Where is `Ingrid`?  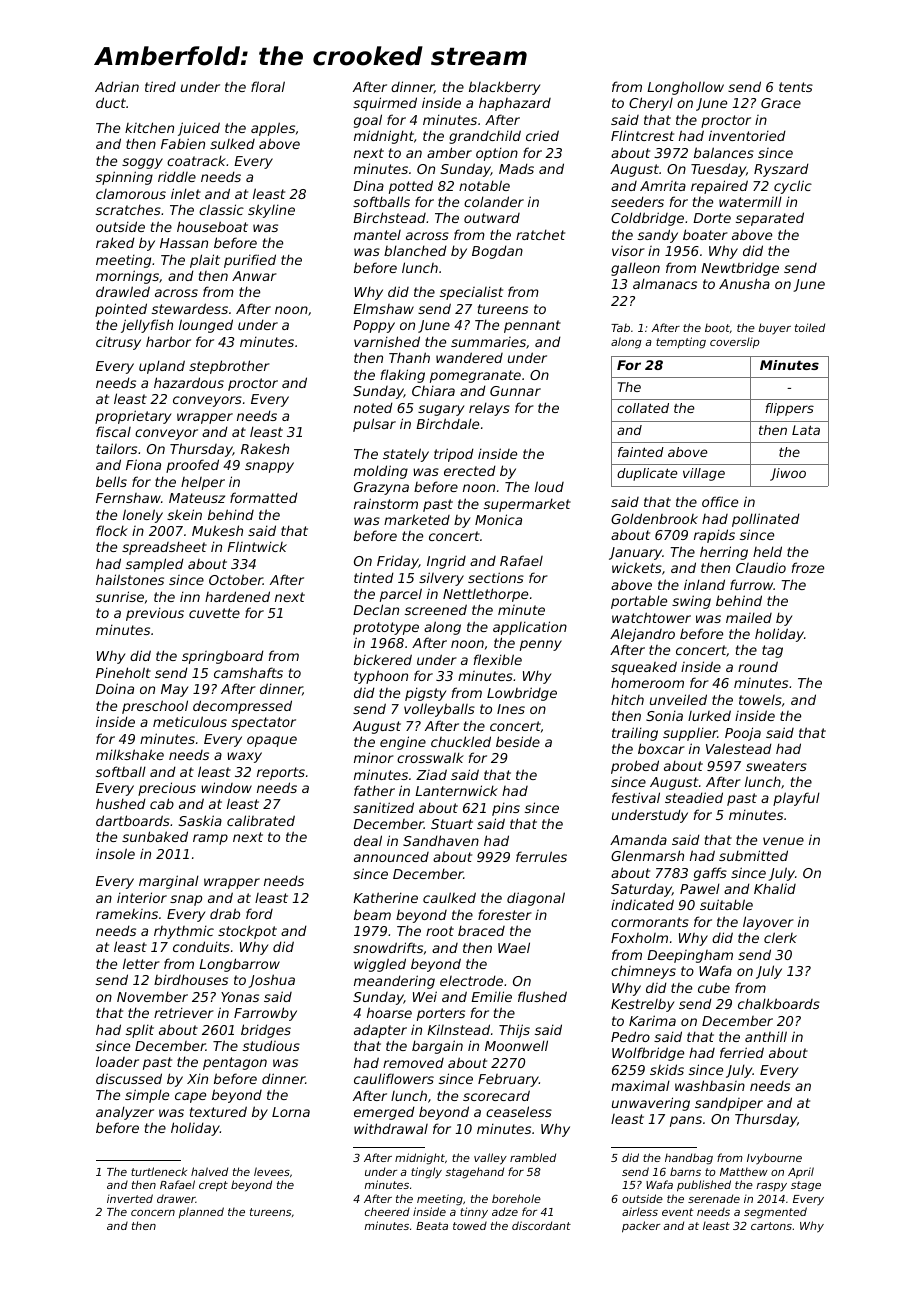 Ingrid is located at coordinates (446, 562).
